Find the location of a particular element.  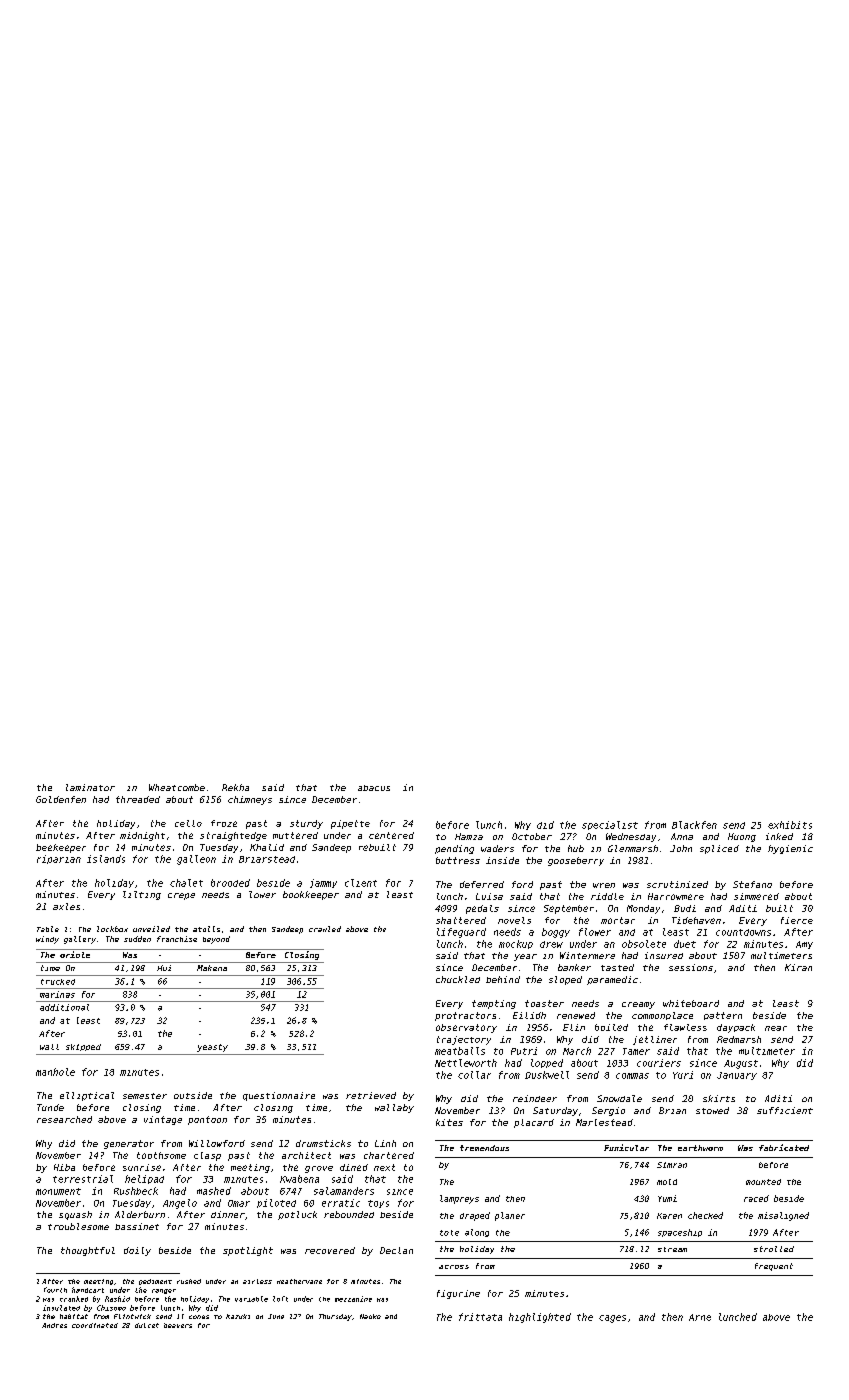

abacus is located at coordinates (374, 788).
